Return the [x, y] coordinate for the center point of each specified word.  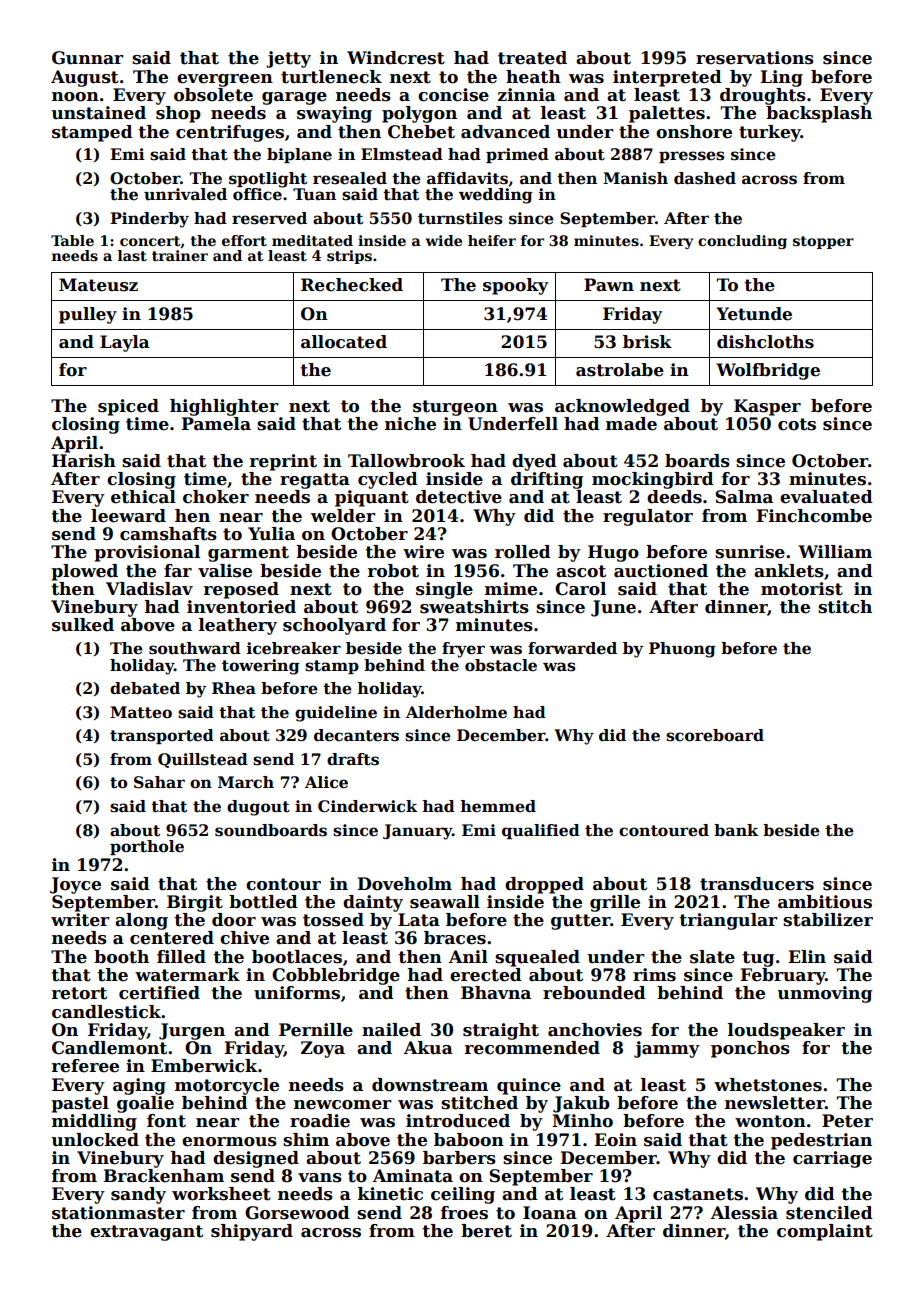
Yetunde [754, 314]
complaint [825, 1232]
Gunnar [88, 58]
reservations [755, 58]
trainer [180, 255]
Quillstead [203, 760]
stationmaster [118, 1213]
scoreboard [715, 735]
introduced [458, 1121]
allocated [344, 342]
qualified [541, 831]
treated [532, 58]
